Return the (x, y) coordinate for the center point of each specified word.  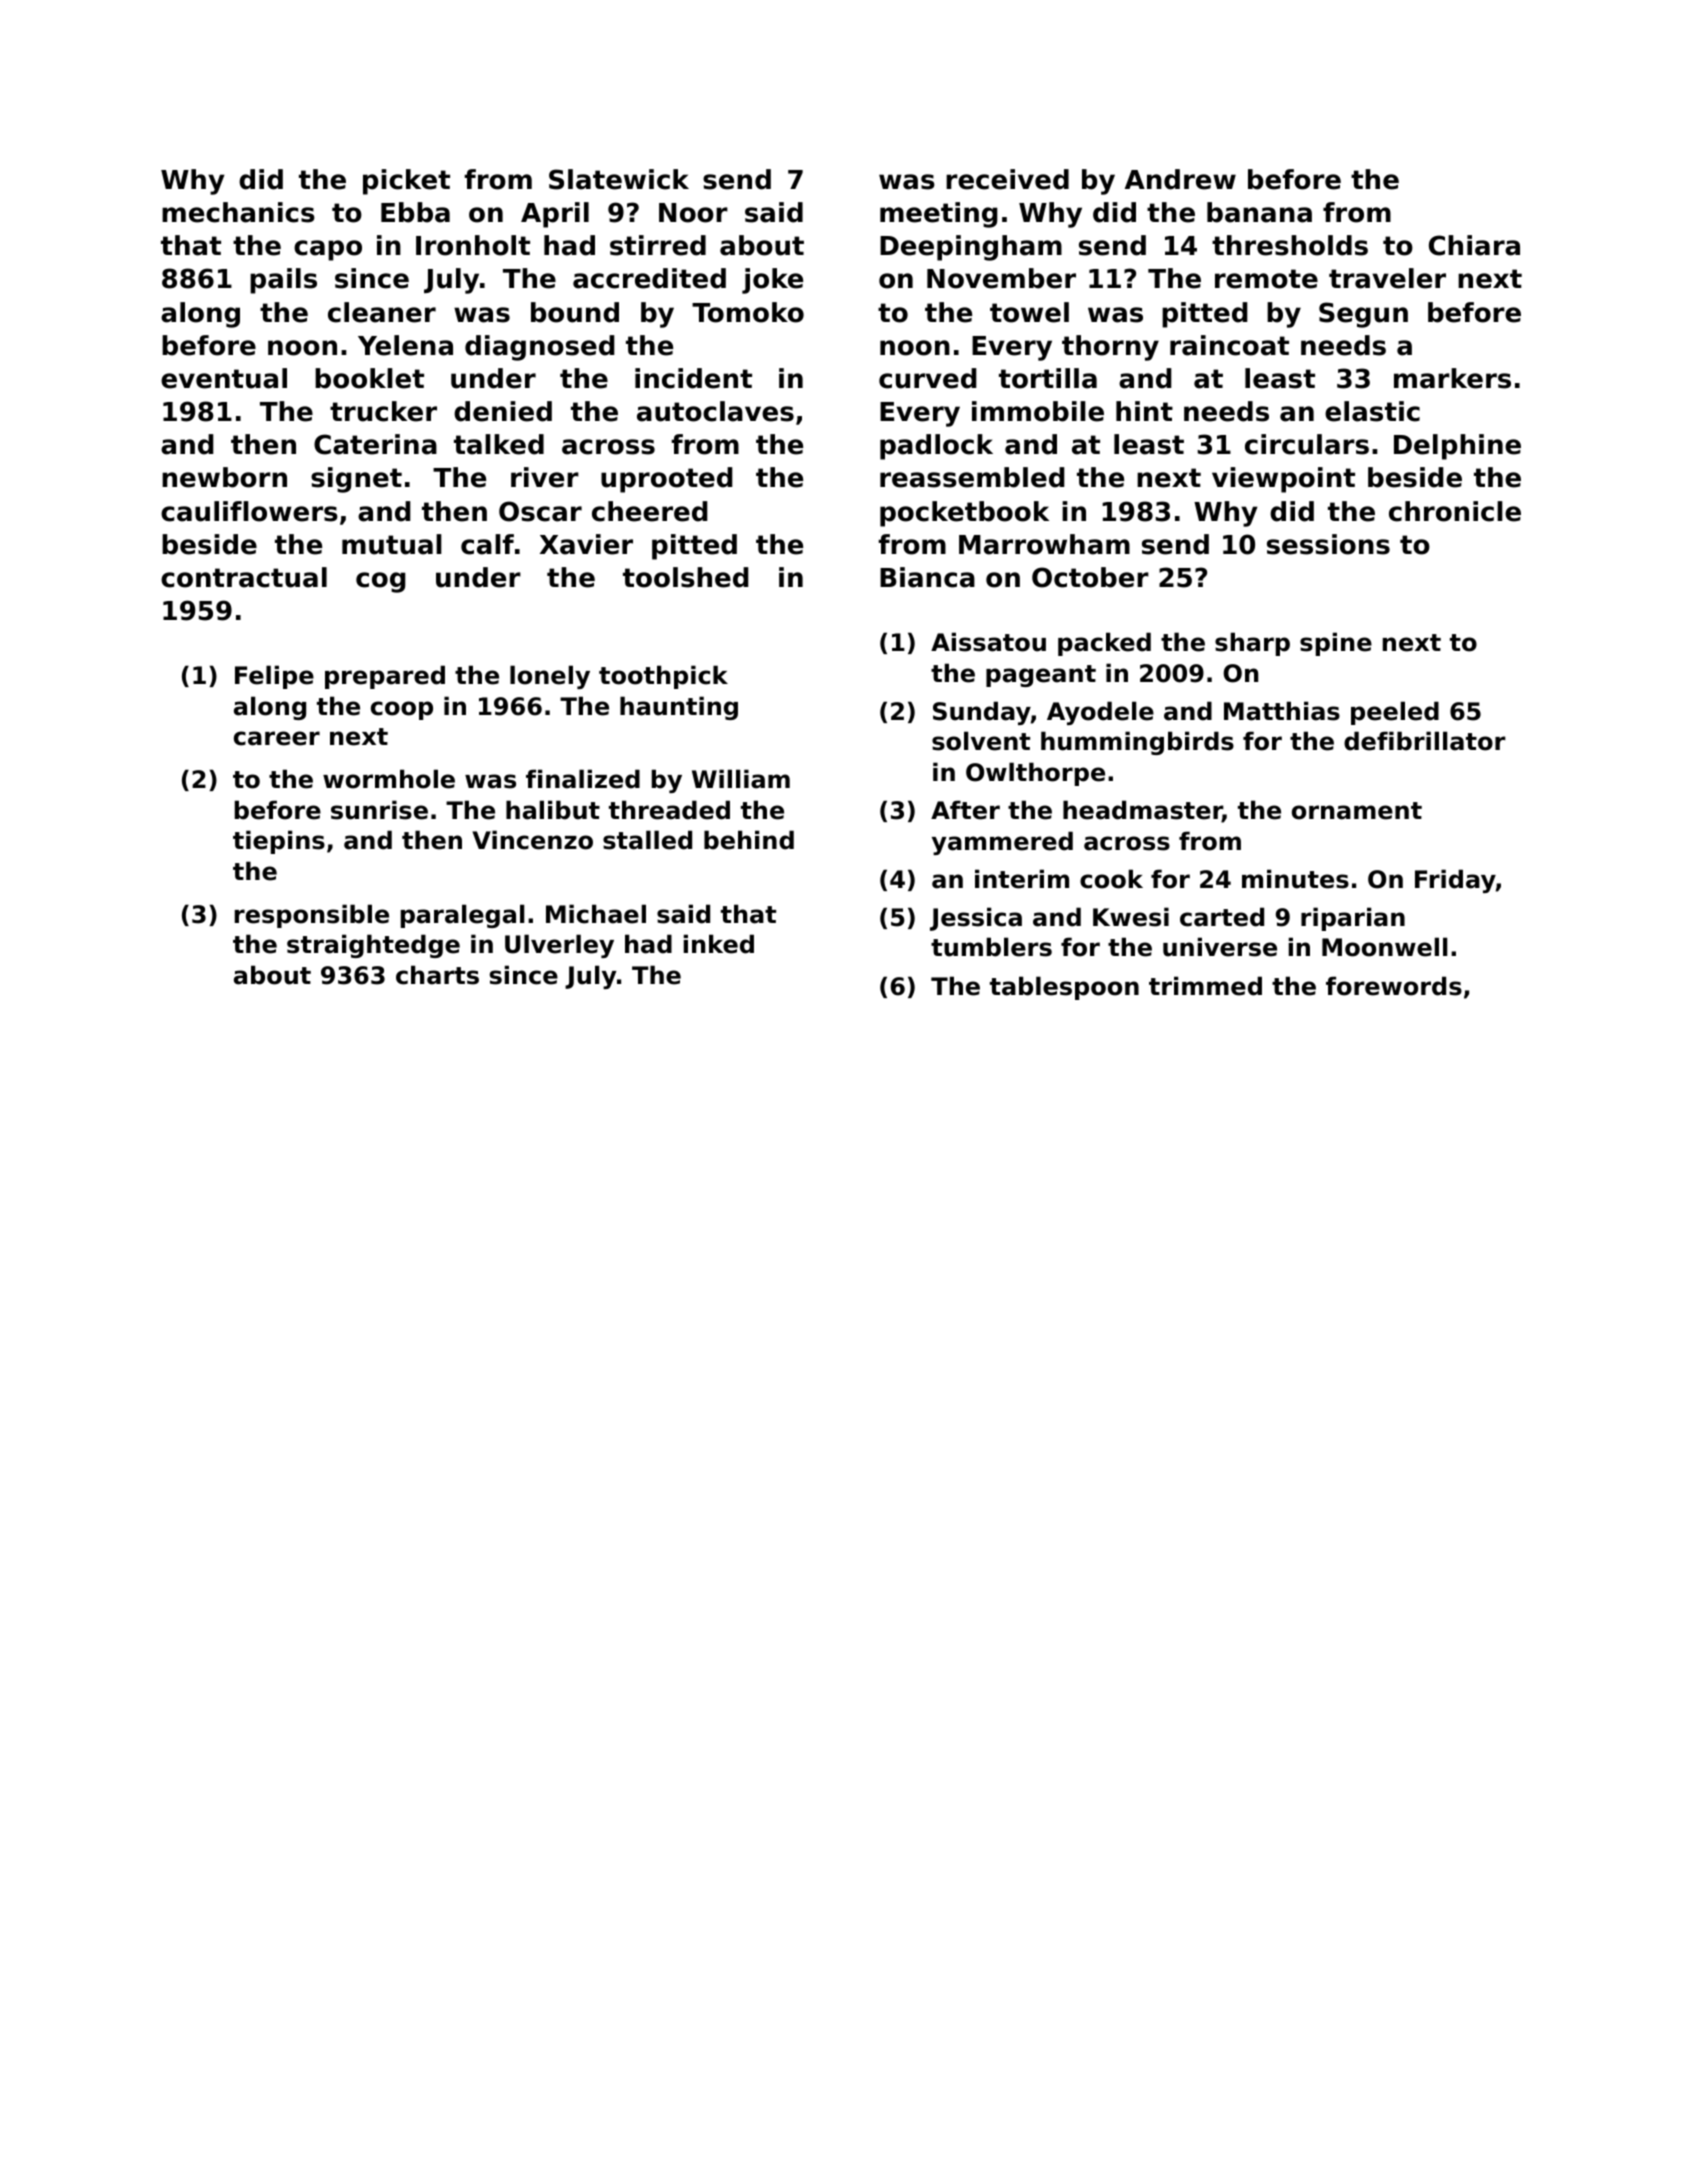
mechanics (238, 212)
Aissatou (988, 642)
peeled (1395, 713)
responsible (312, 916)
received (1007, 179)
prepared (385, 677)
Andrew (1180, 179)
